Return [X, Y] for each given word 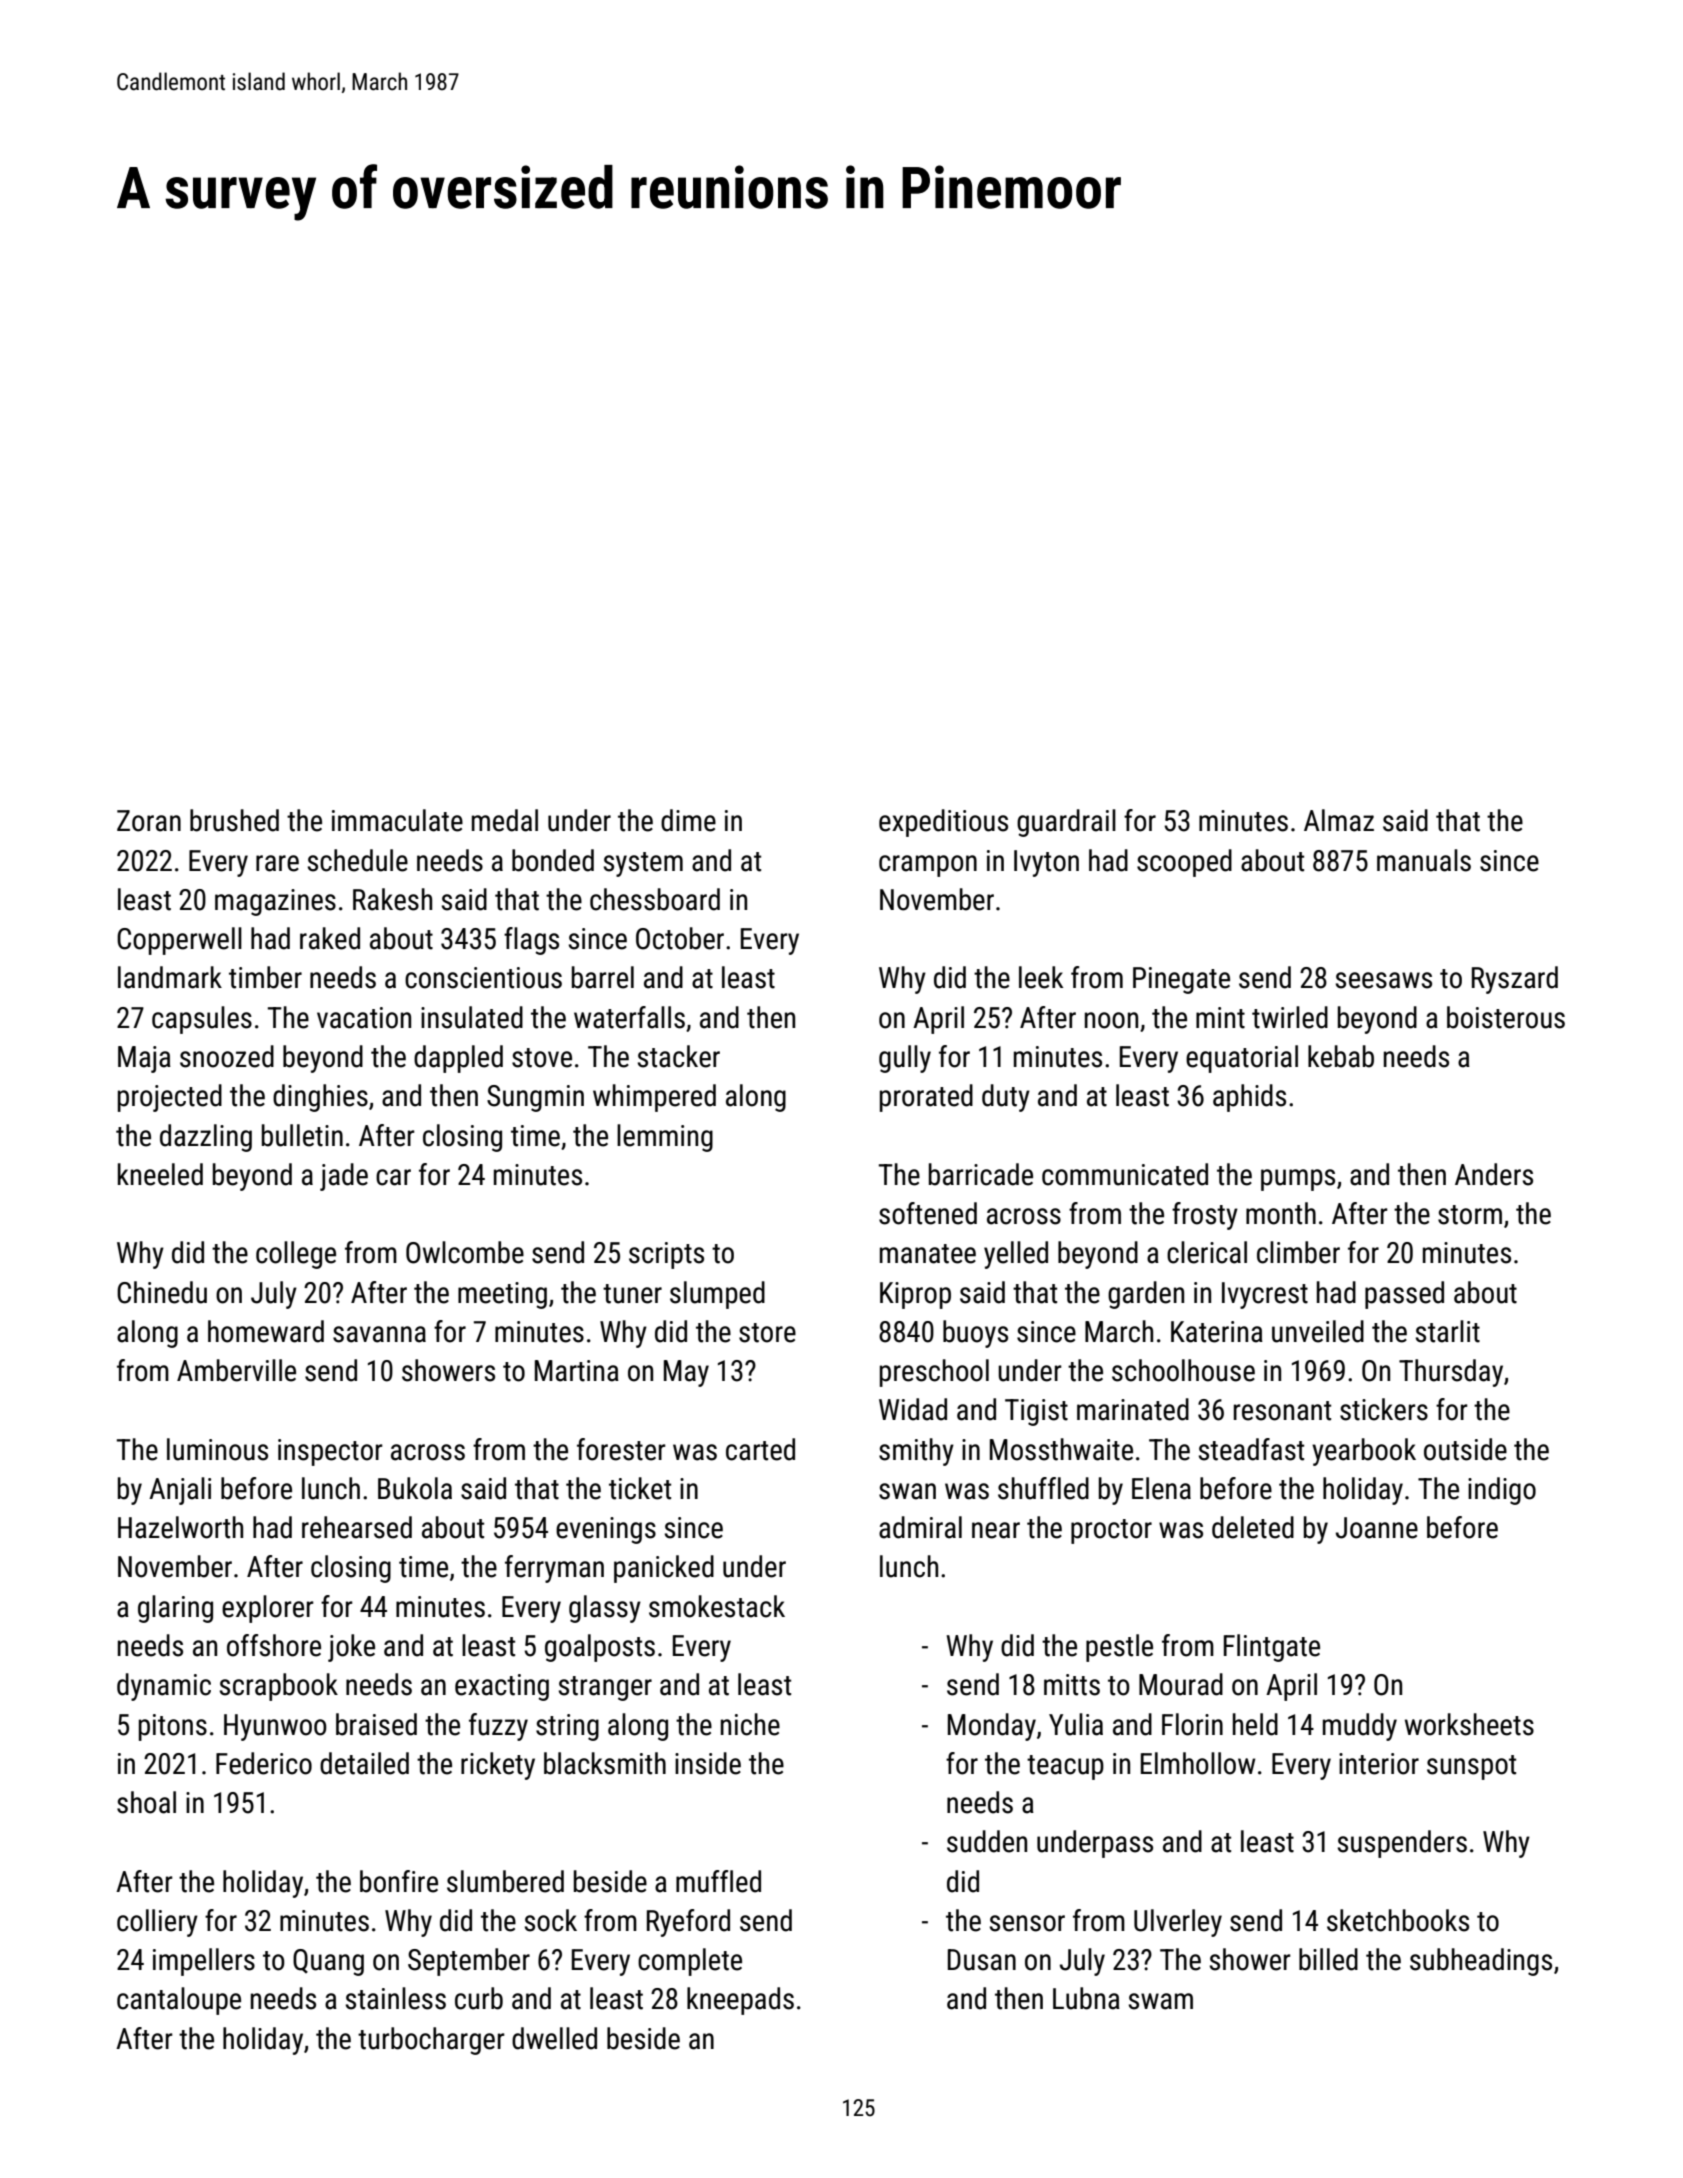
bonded [553, 860]
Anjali [180, 1491]
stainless [396, 1998]
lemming [665, 1138]
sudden [987, 1841]
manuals [1424, 860]
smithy [916, 1452]
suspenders [1402, 1844]
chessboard [655, 899]
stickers [1384, 1409]
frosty [1205, 1216]
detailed [364, 1763]
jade [344, 1177]
